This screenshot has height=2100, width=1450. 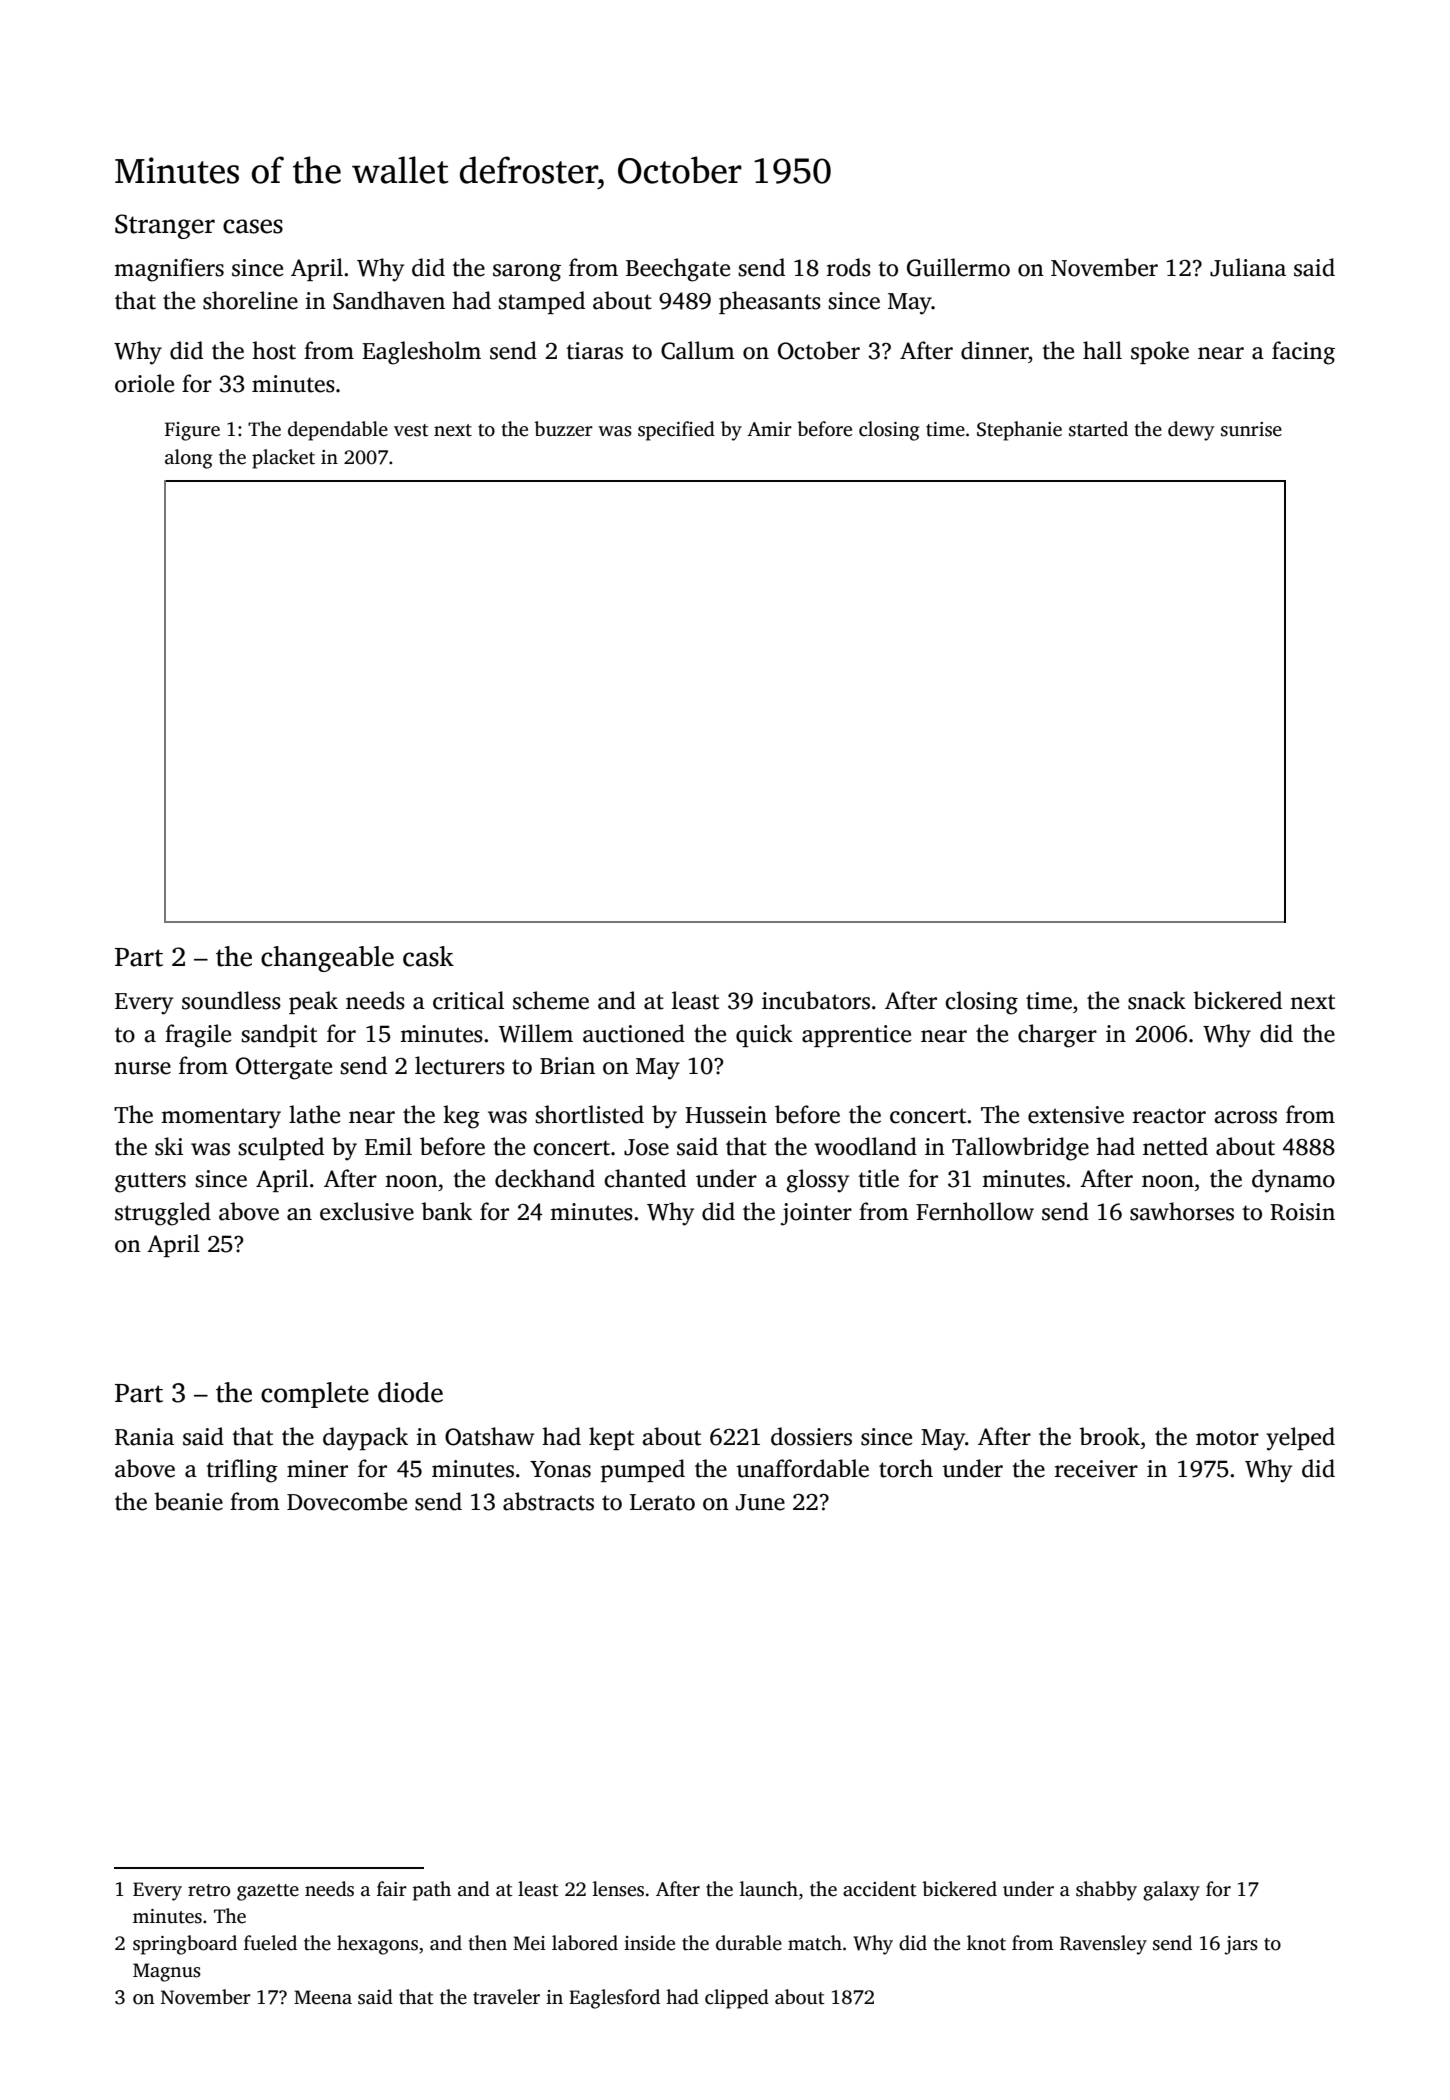 I want to click on Hussein, so click(x=726, y=1115).
